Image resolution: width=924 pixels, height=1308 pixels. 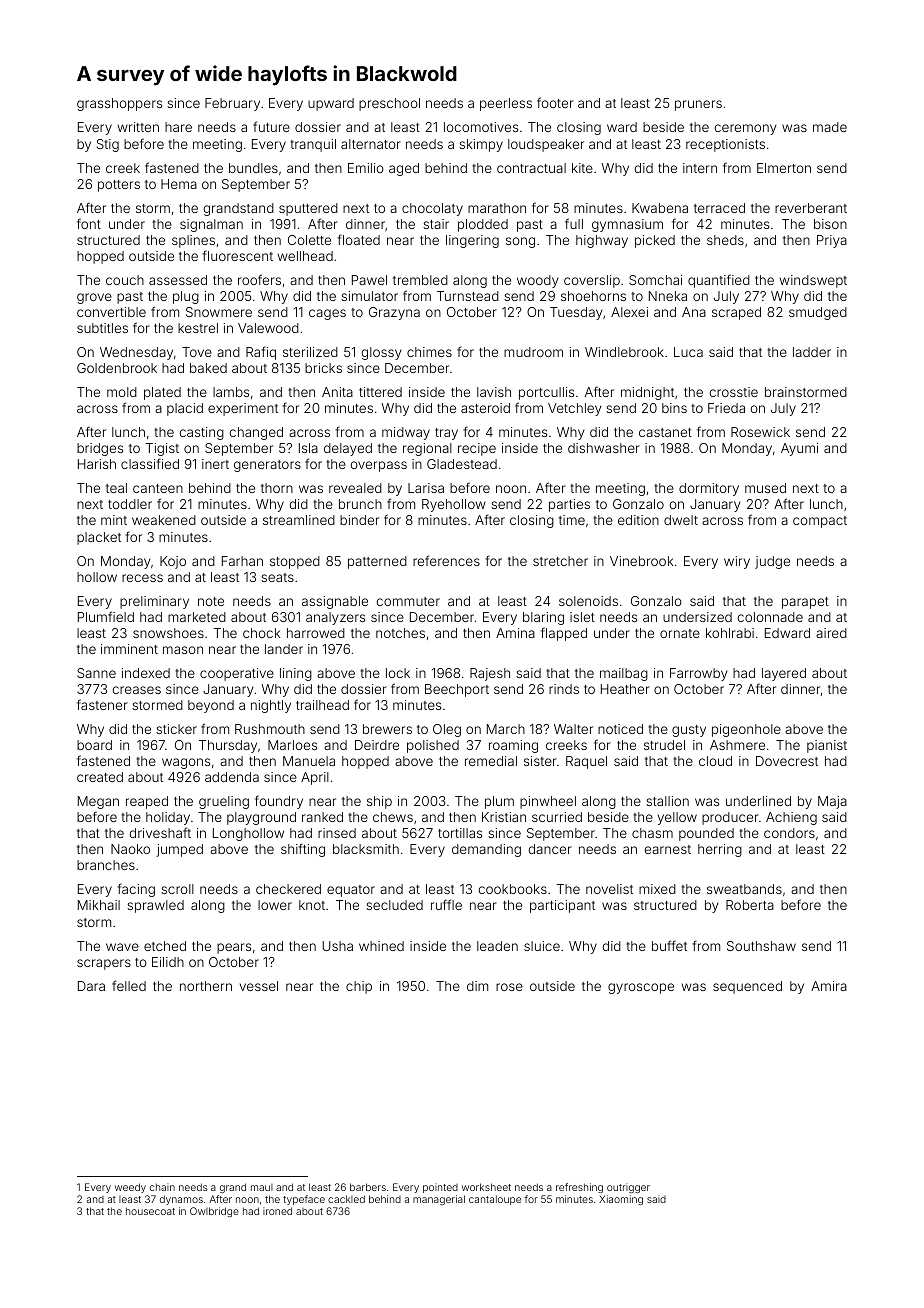 What do you see at coordinates (400, 633) in the document?
I see `notches` at bounding box center [400, 633].
